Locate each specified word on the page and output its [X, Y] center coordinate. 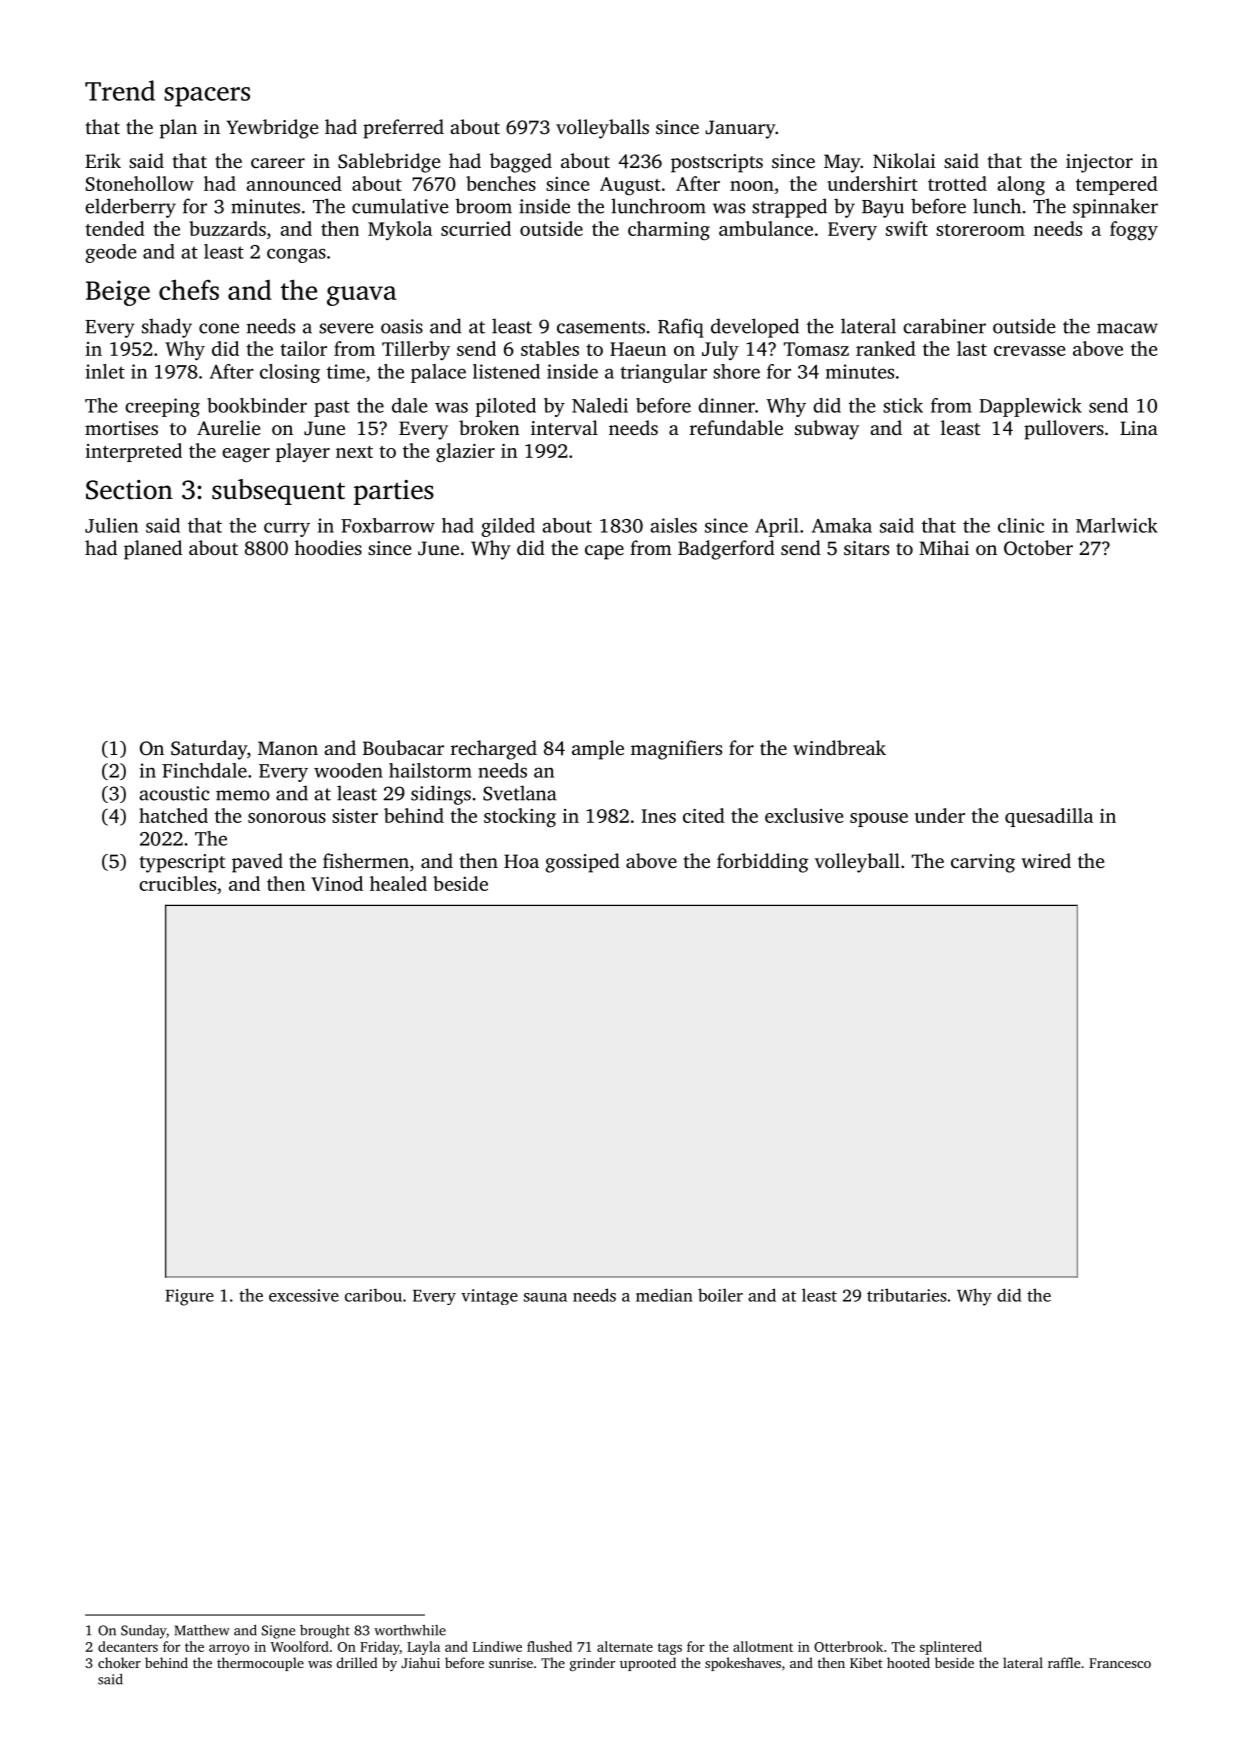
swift [907, 228]
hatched [173, 815]
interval [564, 427]
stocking [520, 818]
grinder [592, 1664]
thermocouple [260, 1664]
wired [1046, 860]
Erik [103, 160]
